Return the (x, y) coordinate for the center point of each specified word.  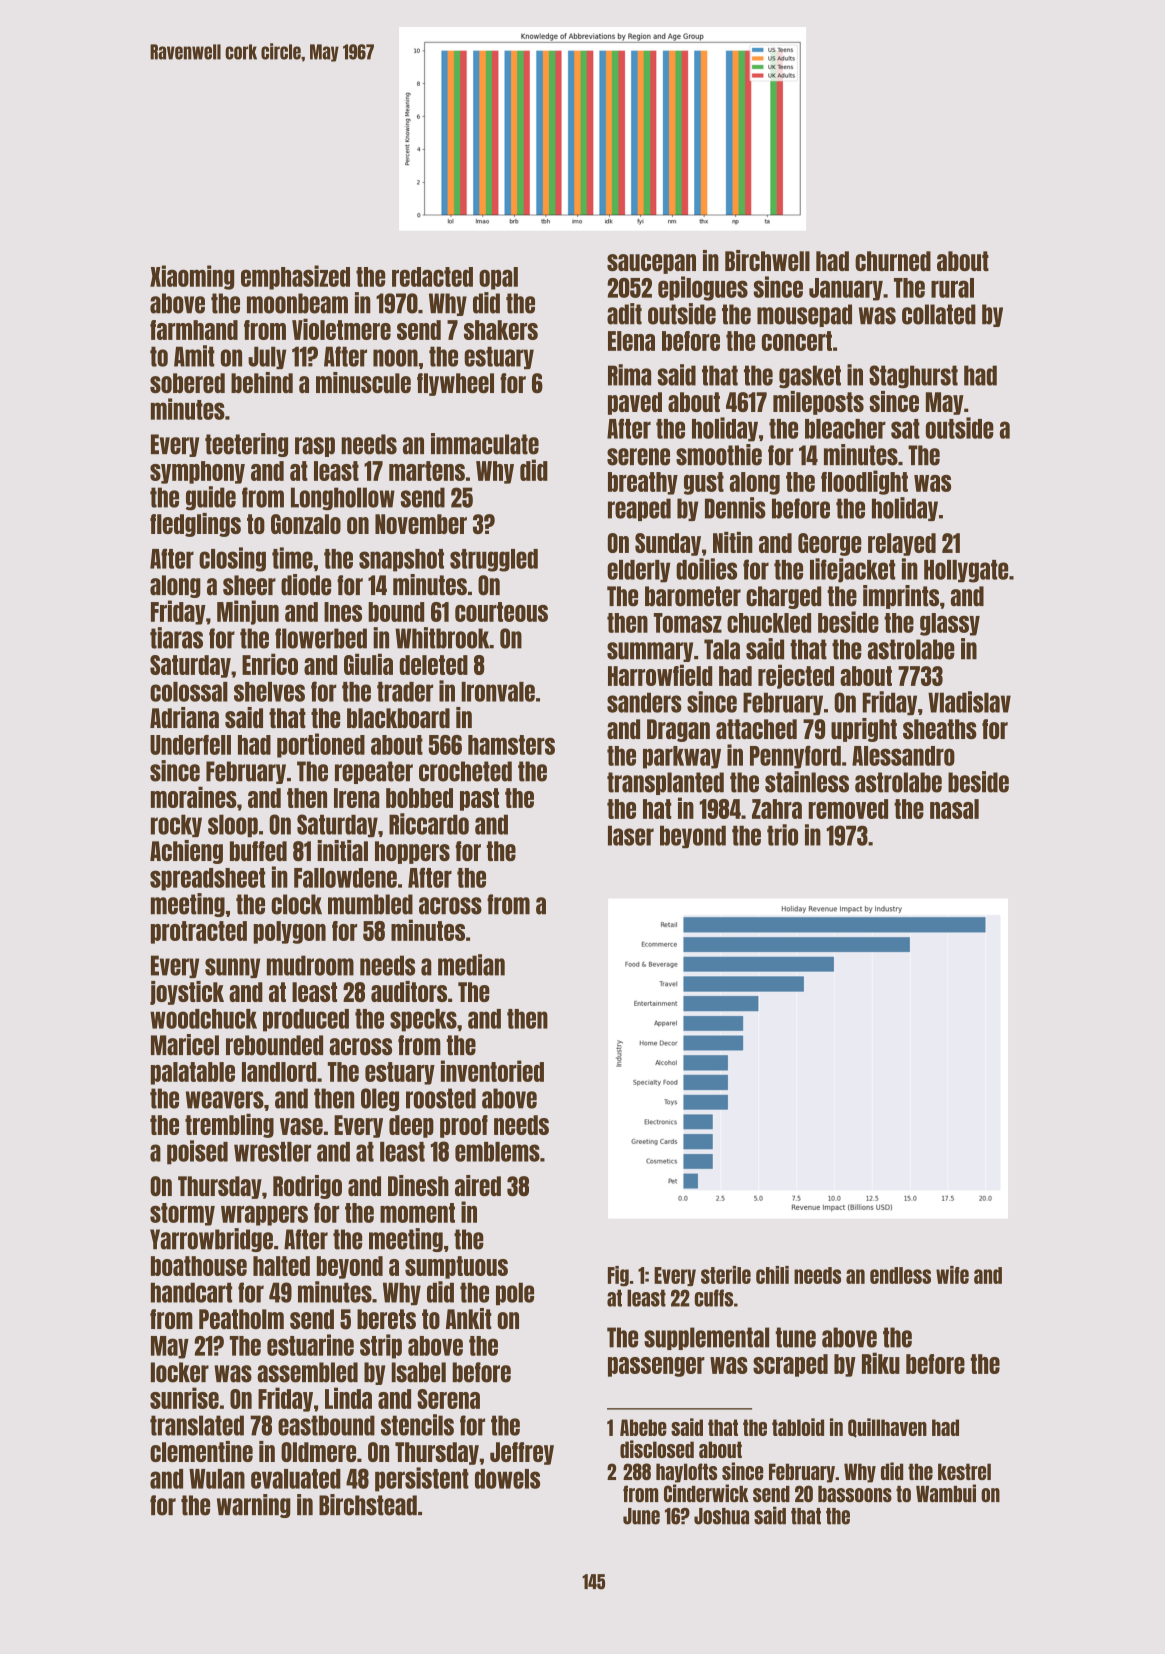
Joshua (721, 1516)
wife (952, 1275)
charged (783, 597)
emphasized (295, 277)
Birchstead (368, 1505)
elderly (638, 571)
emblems (497, 1152)
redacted (432, 277)
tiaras (176, 638)
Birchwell (767, 260)
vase (301, 1126)
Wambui (946, 1493)
